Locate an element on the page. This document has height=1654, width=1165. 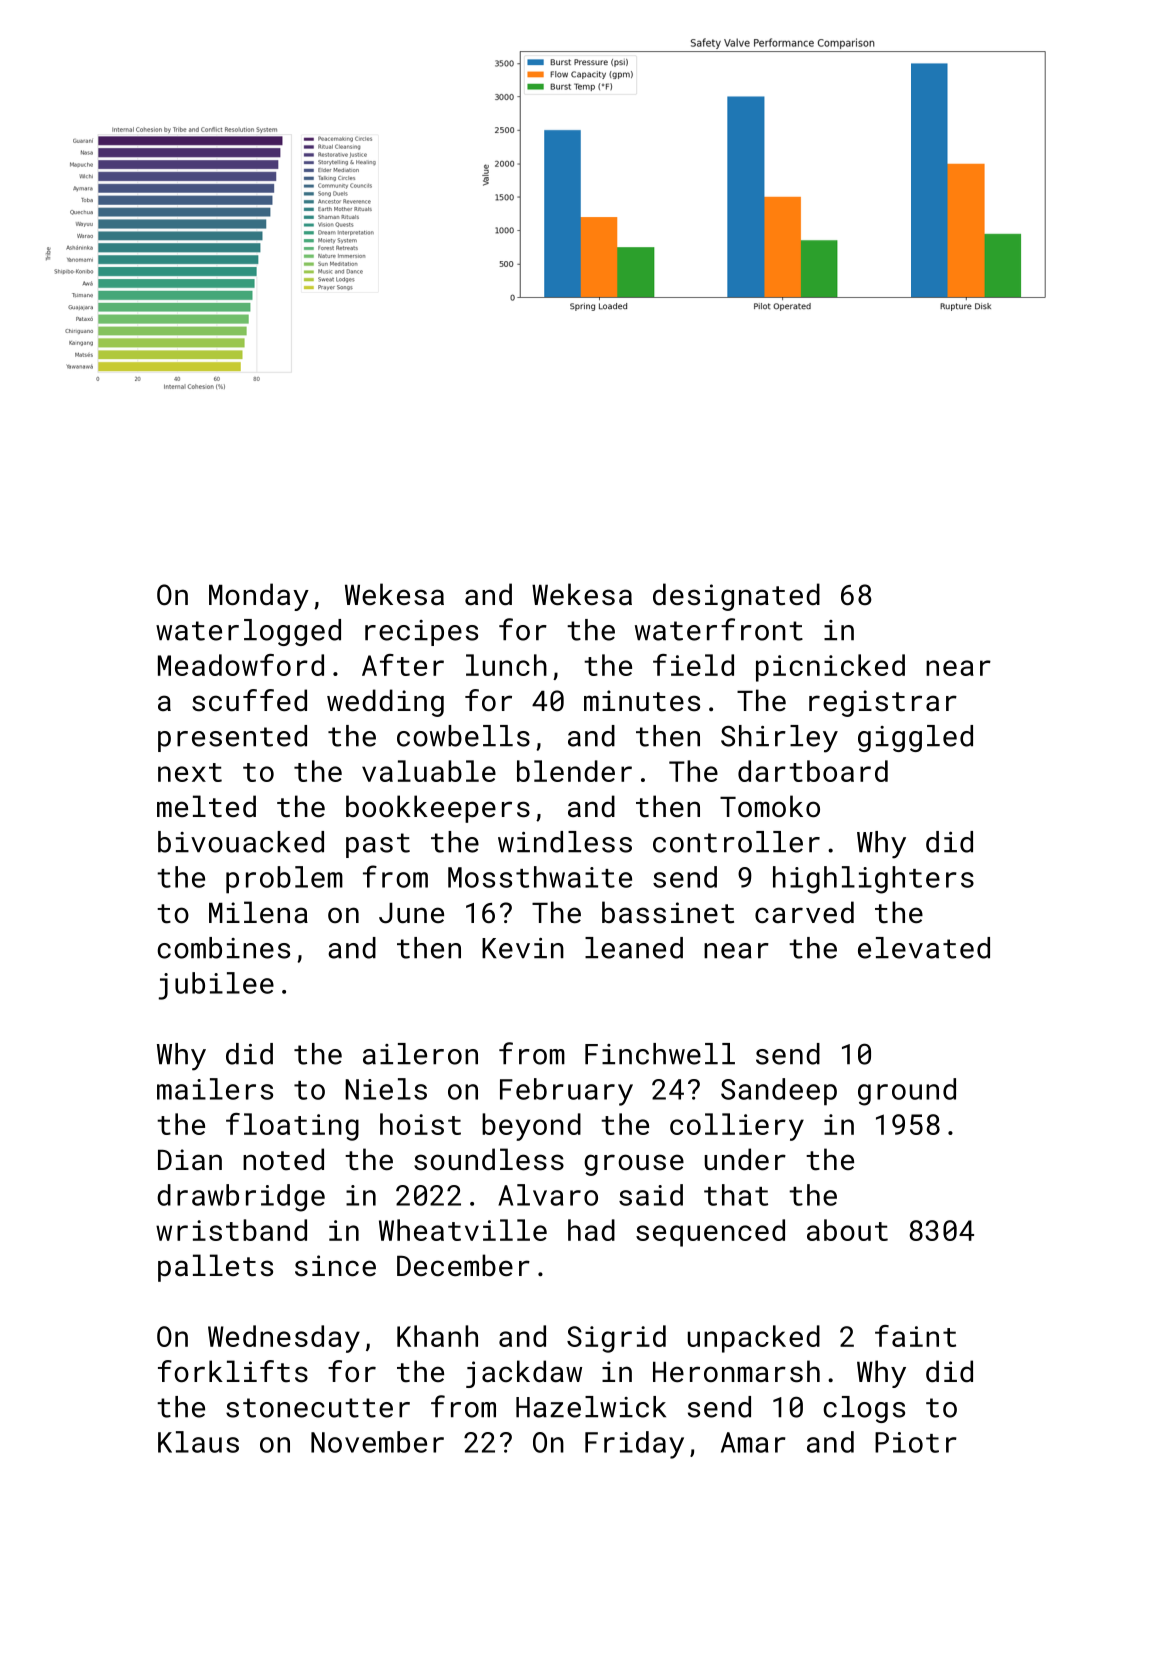
Meadowford is located at coordinates (241, 665).
